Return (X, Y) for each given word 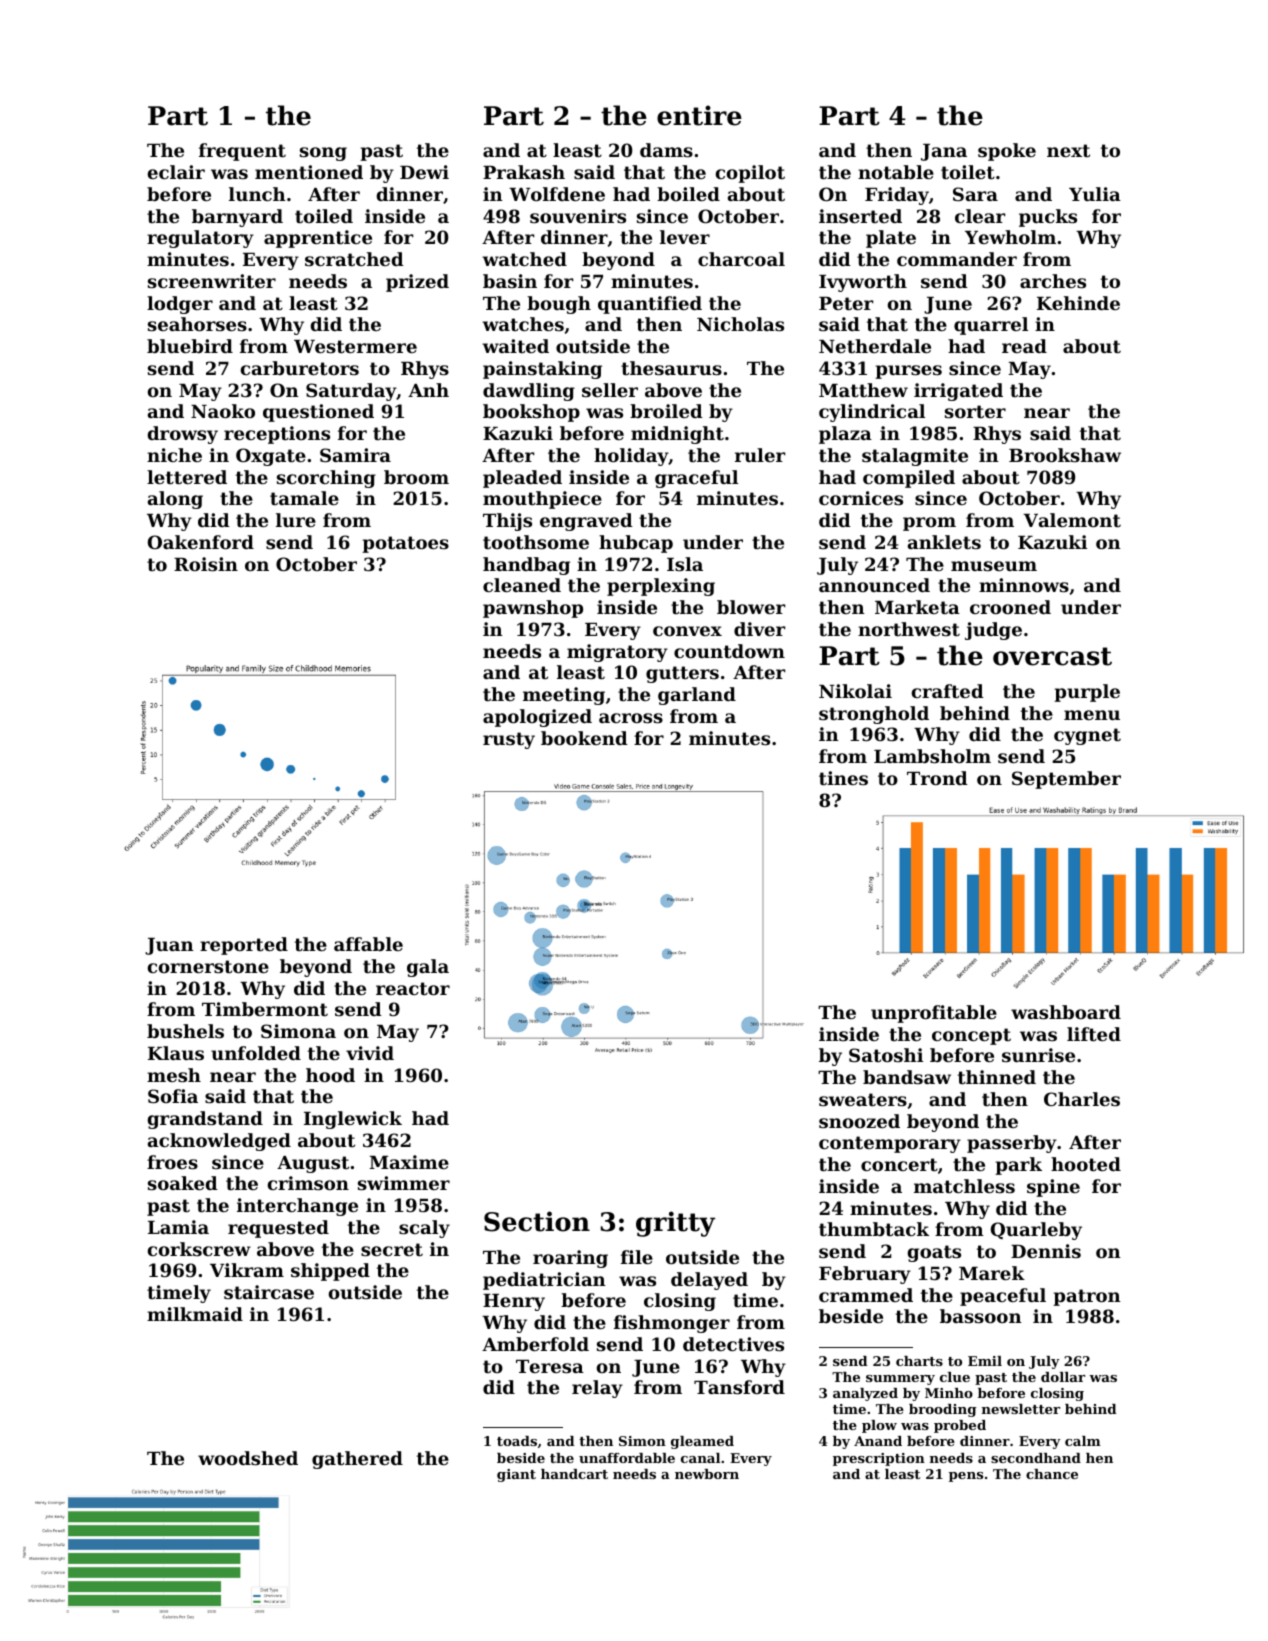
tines (843, 778)
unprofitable (934, 1014)
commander (957, 259)
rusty (509, 740)
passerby (1012, 1144)
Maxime (409, 1162)
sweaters (863, 1099)
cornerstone (208, 966)
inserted (860, 216)
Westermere (355, 346)
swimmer (404, 1183)
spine (1053, 1188)
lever (685, 237)
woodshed (248, 1458)
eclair (176, 172)
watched (524, 259)
